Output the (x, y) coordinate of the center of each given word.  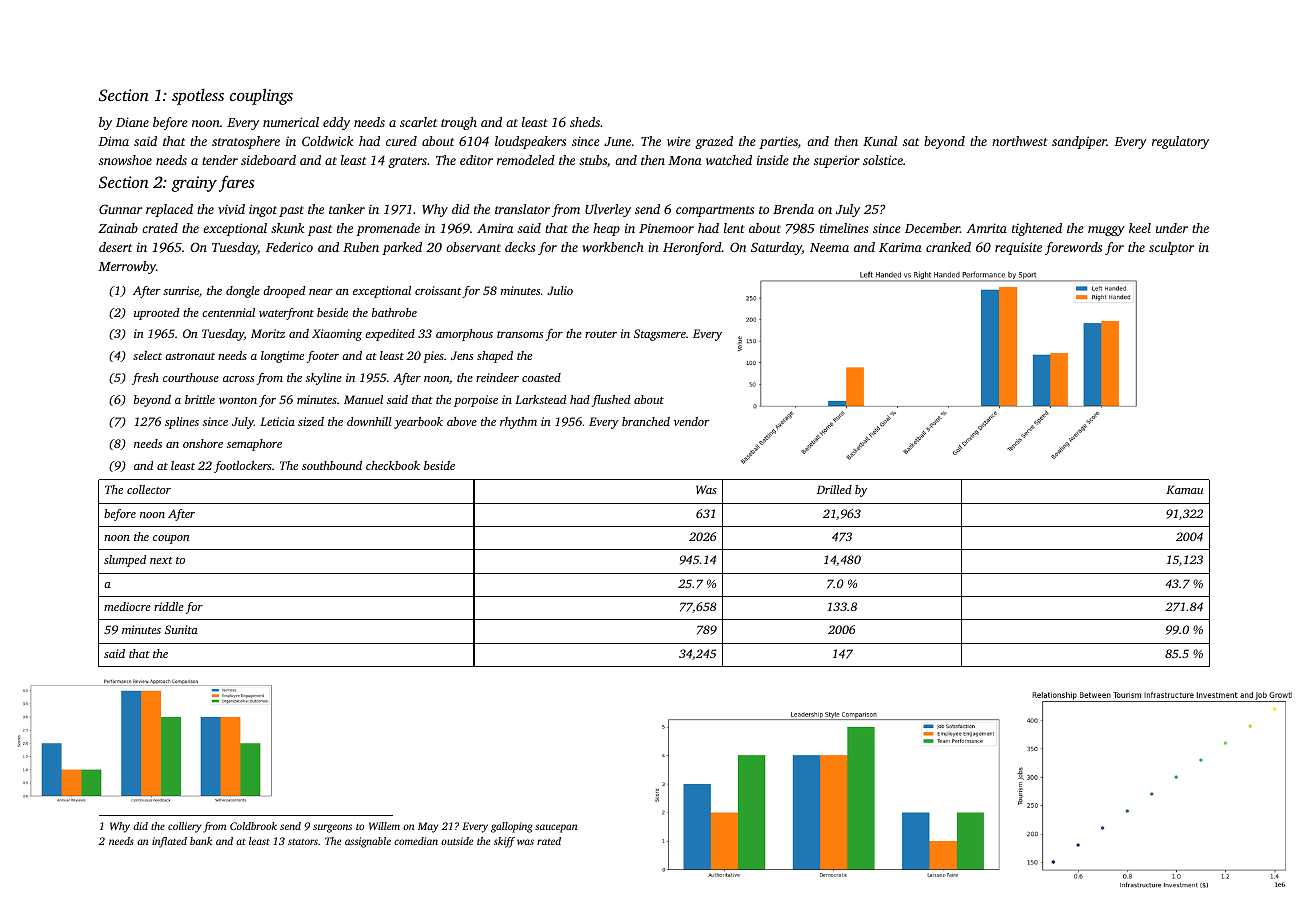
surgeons (332, 828)
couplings (261, 96)
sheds (585, 122)
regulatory (1180, 142)
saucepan (556, 828)
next (161, 560)
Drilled (834, 489)
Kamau (1184, 489)
